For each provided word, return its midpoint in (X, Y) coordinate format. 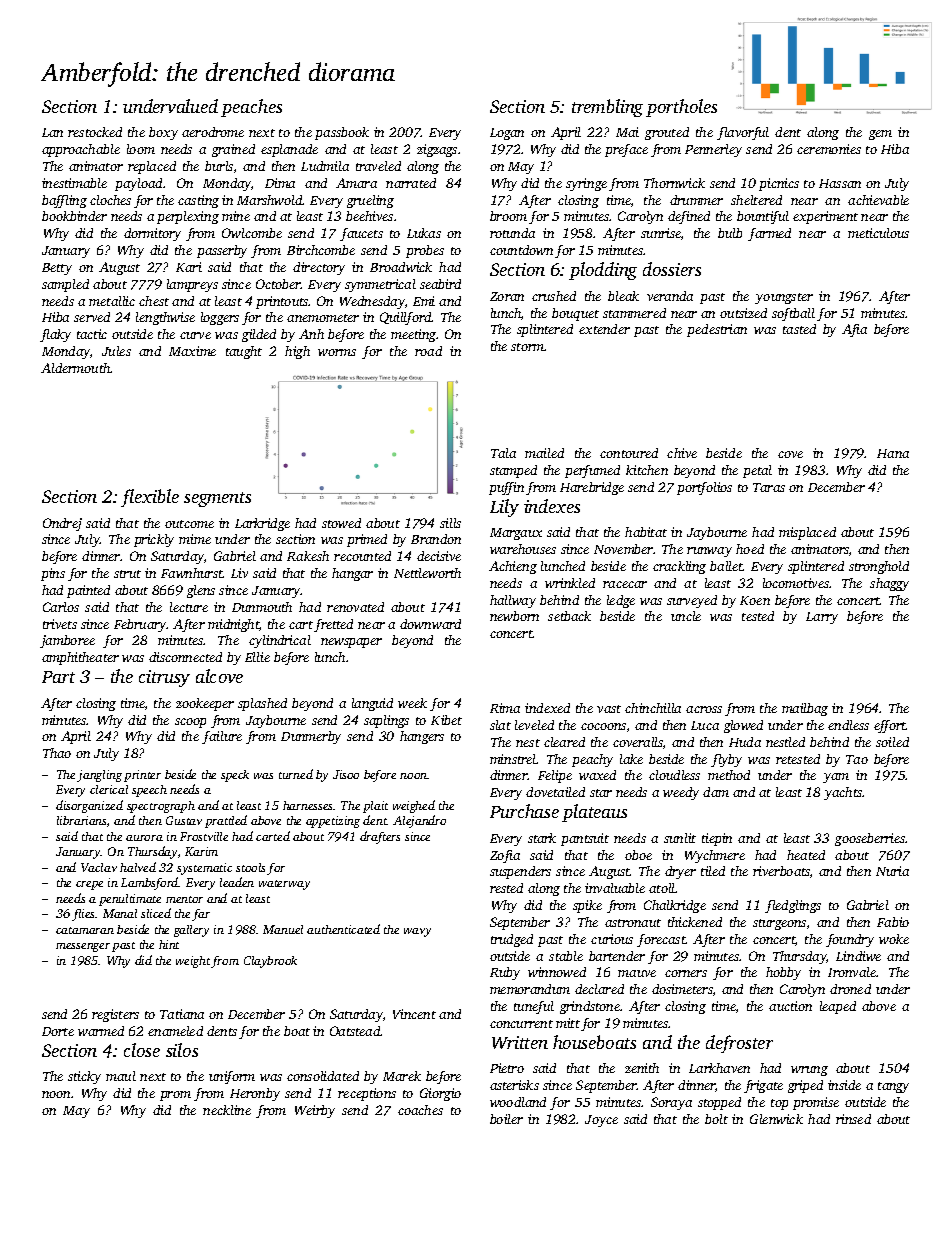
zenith (642, 1068)
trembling (607, 108)
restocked (95, 132)
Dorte (58, 1031)
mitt (568, 1023)
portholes (681, 108)
